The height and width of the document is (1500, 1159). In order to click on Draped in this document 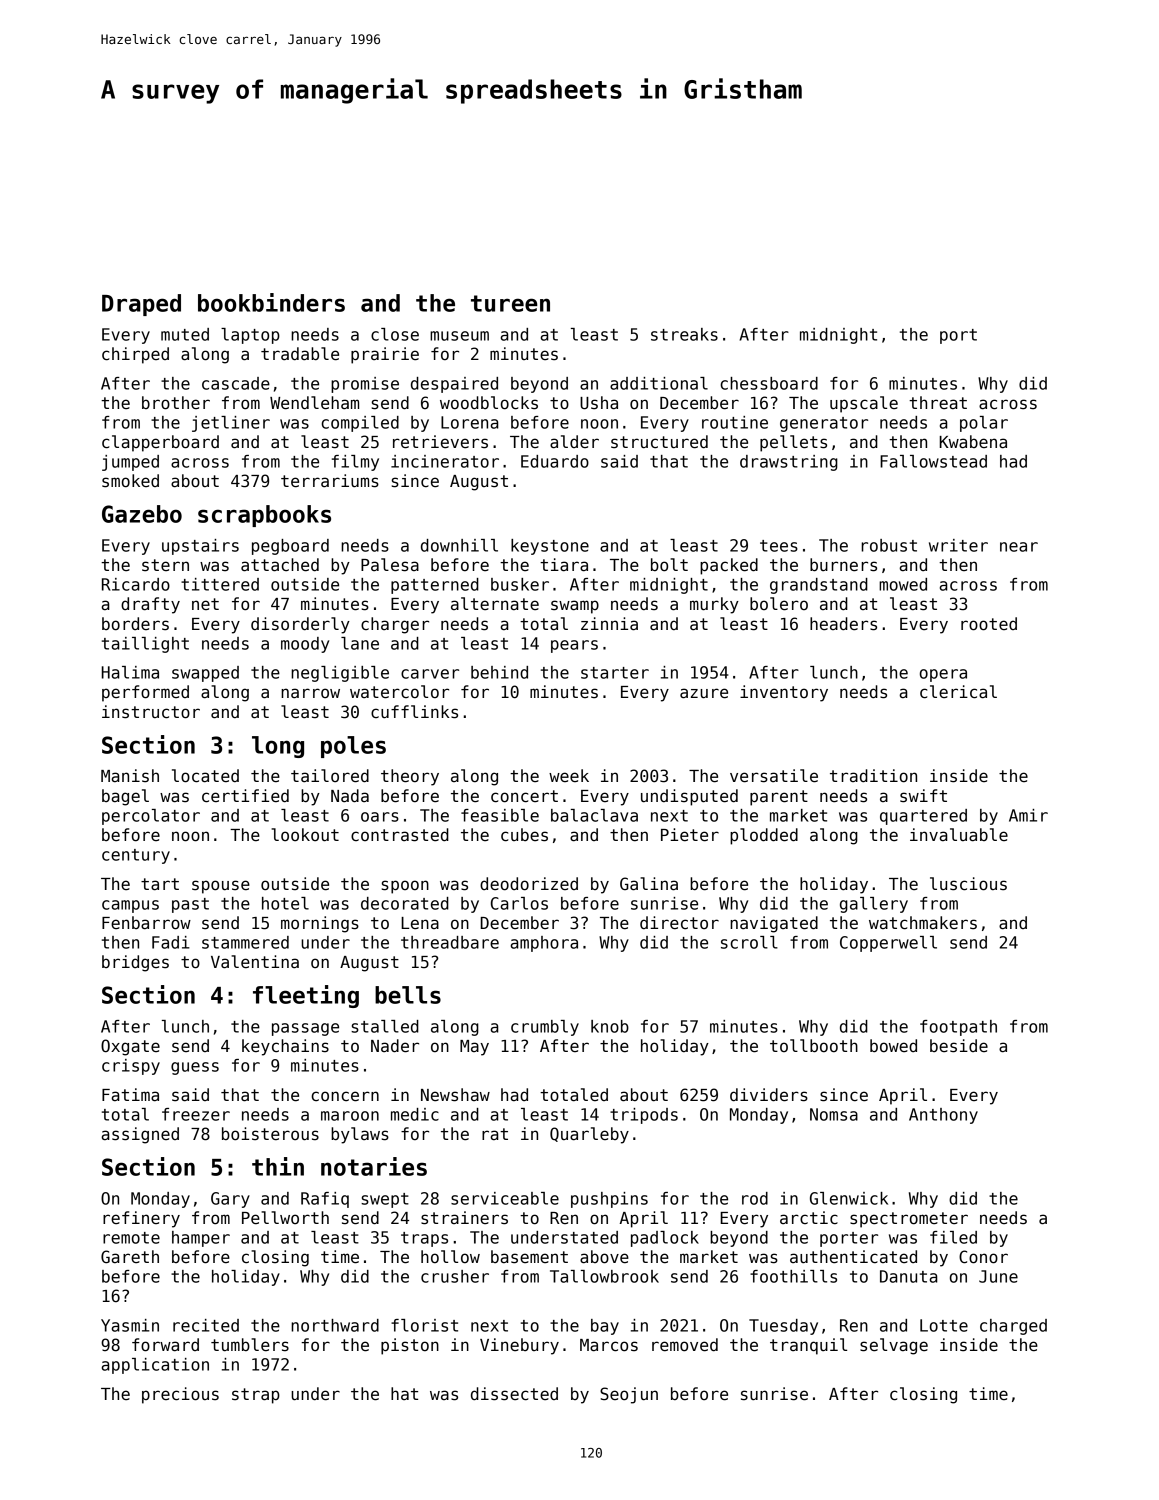, I will do `click(141, 305)`.
